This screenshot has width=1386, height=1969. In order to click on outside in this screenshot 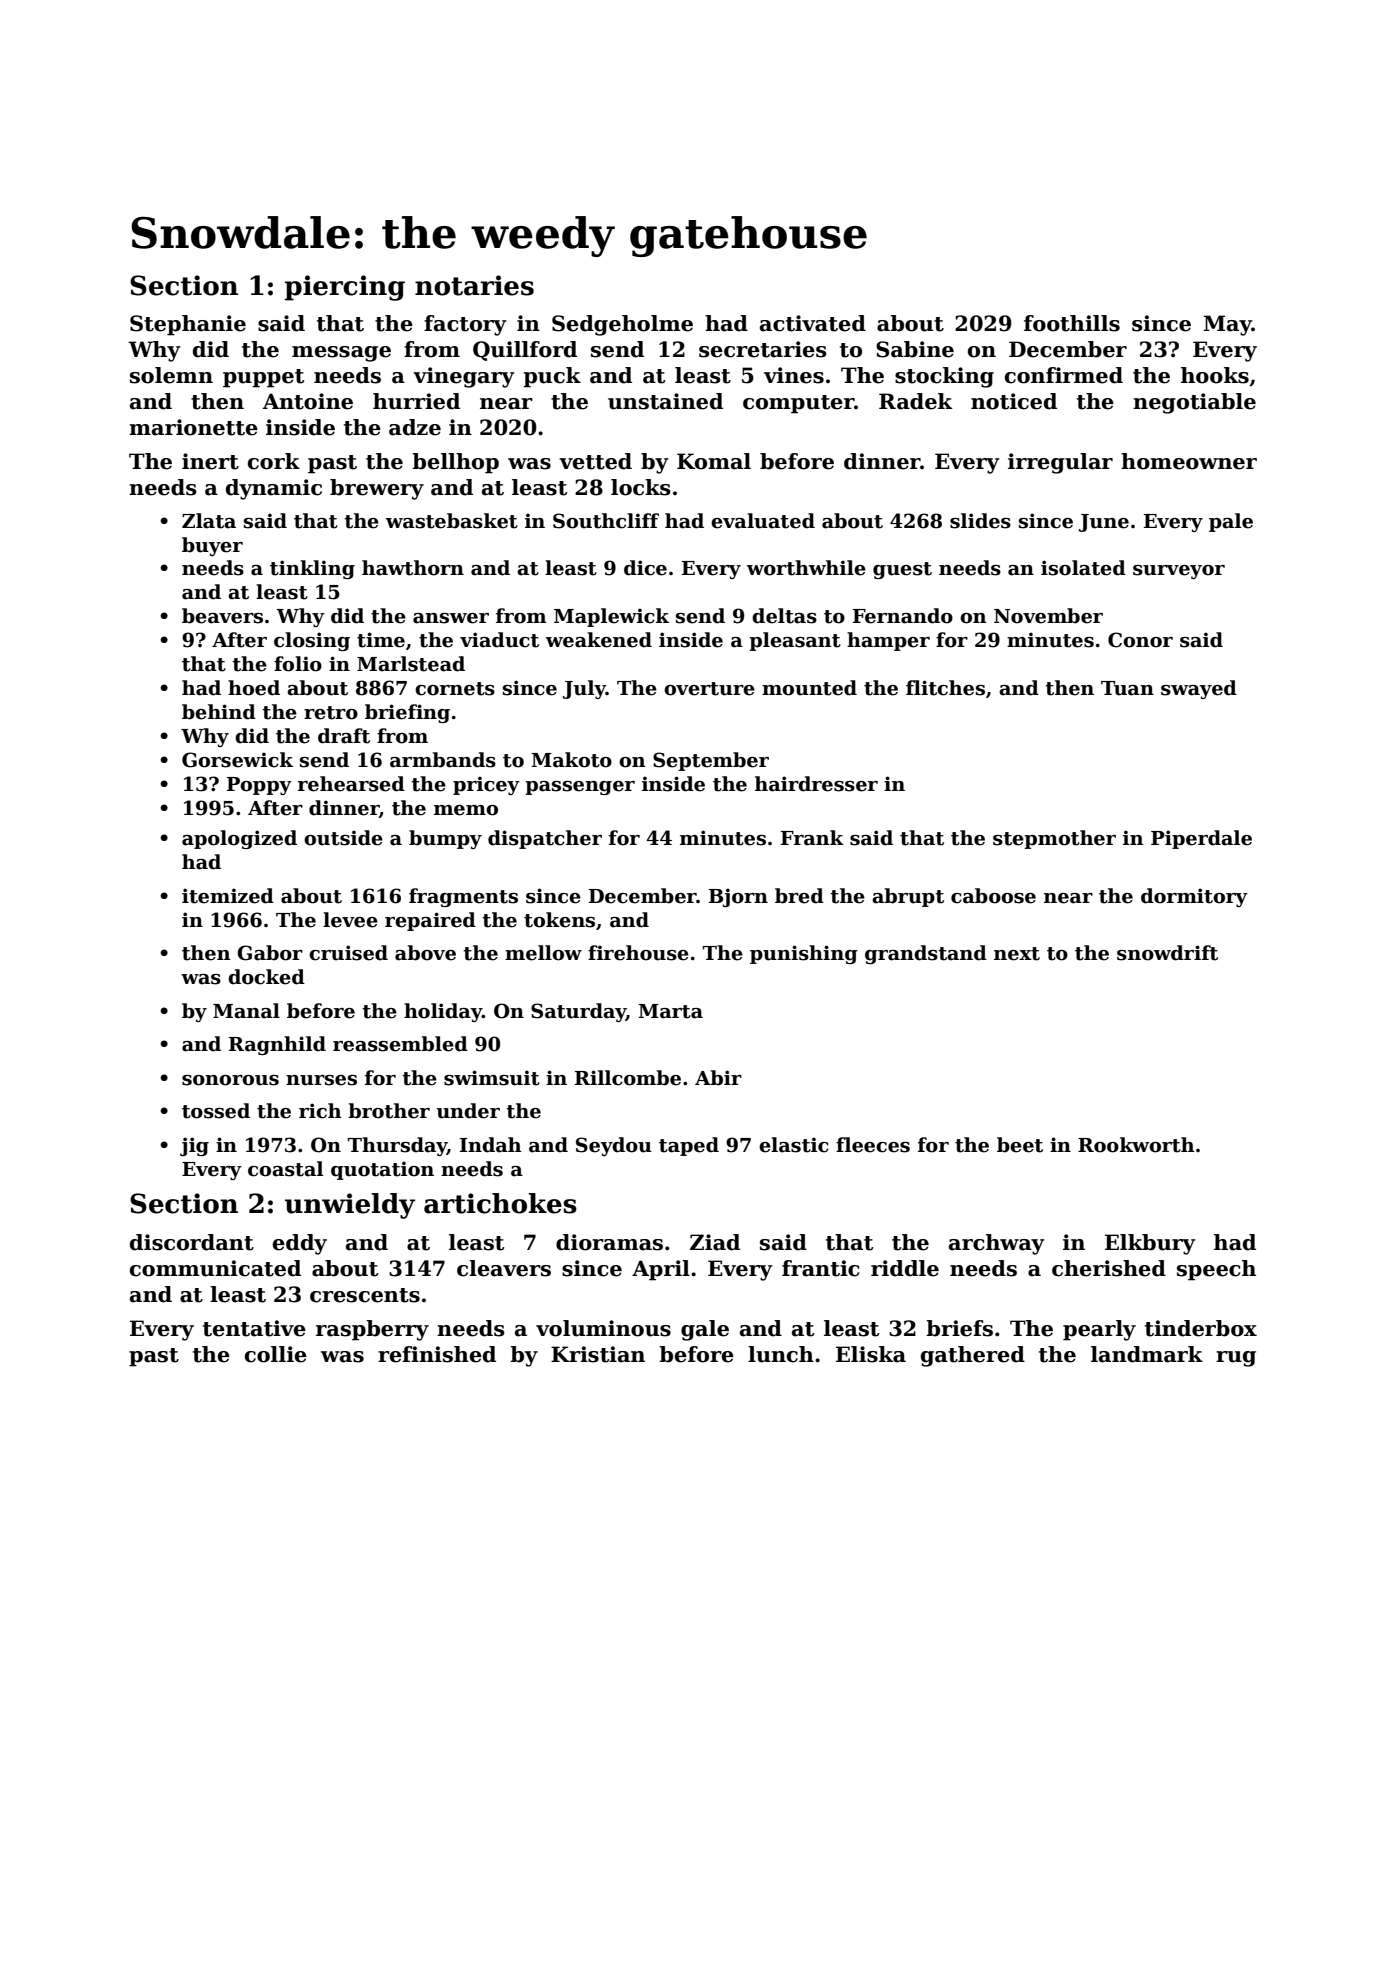, I will do `click(343, 838)`.
